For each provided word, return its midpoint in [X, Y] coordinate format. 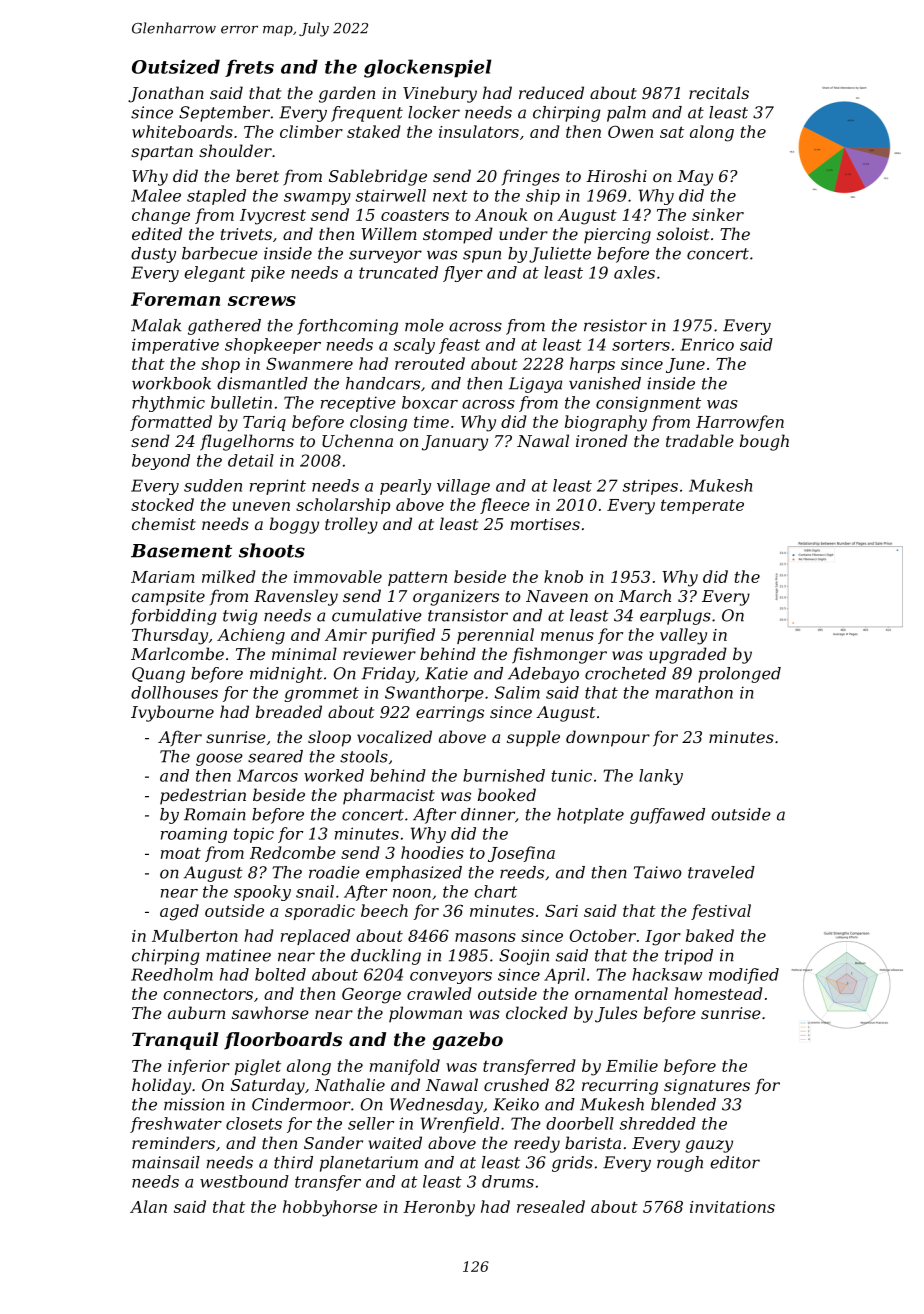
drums [508, 1181]
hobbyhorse [330, 1208]
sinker [718, 214]
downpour [608, 738]
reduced [551, 92]
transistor [468, 615]
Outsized [176, 66]
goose [219, 759]
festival [721, 912]
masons [485, 937]
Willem [389, 233]
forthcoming [347, 327]
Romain [215, 814]
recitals [719, 92]
